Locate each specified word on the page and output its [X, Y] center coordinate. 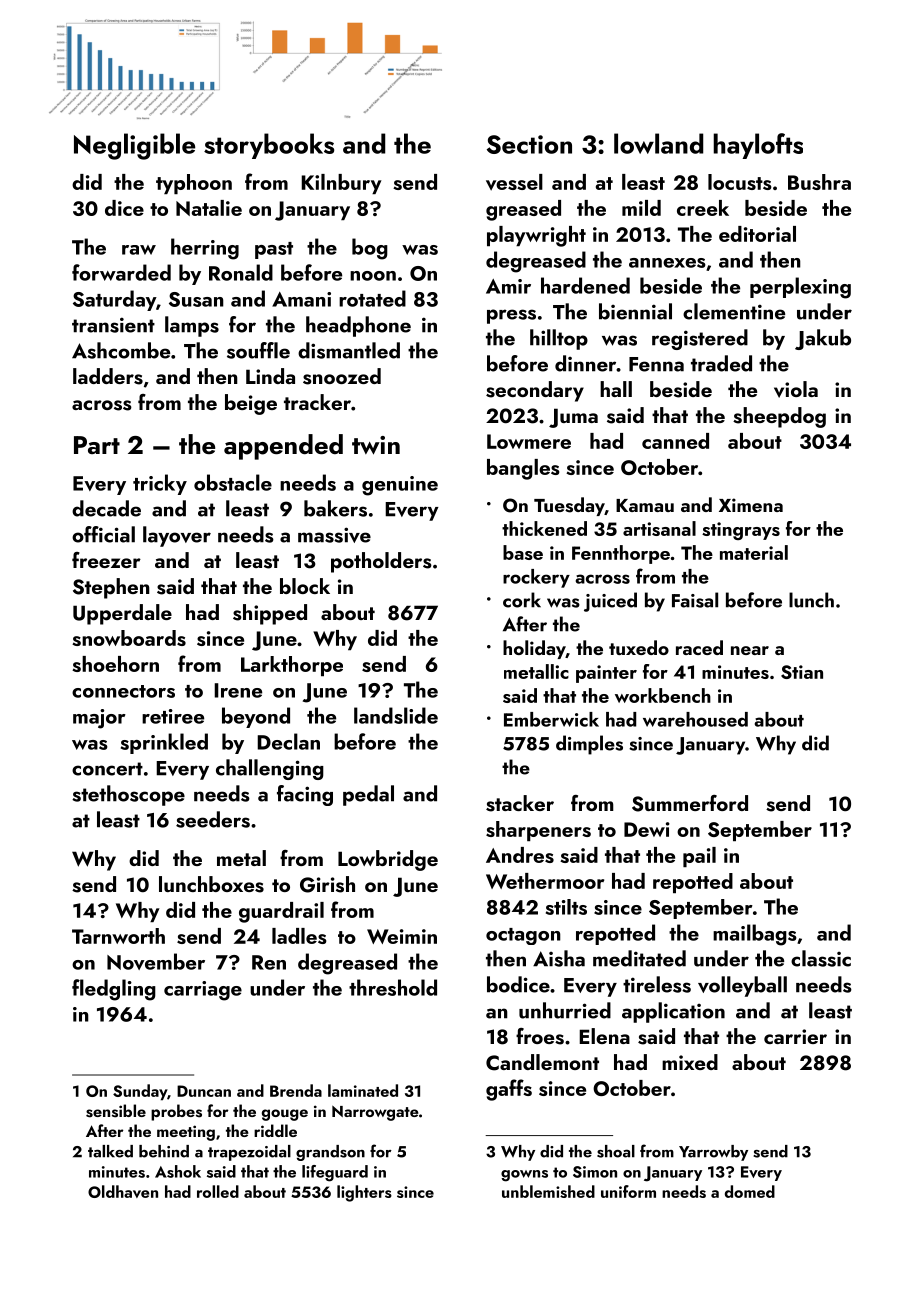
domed [750, 1191]
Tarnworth [118, 936]
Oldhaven [123, 1191]
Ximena [751, 505]
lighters [364, 1193]
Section [529, 144]
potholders [381, 562]
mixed [690, 1062]
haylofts [758, 146]
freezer [106, 560]
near [750, 650]
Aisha [559, 958]
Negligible [134, 146]
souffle [258, 350]
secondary [535, 391]
